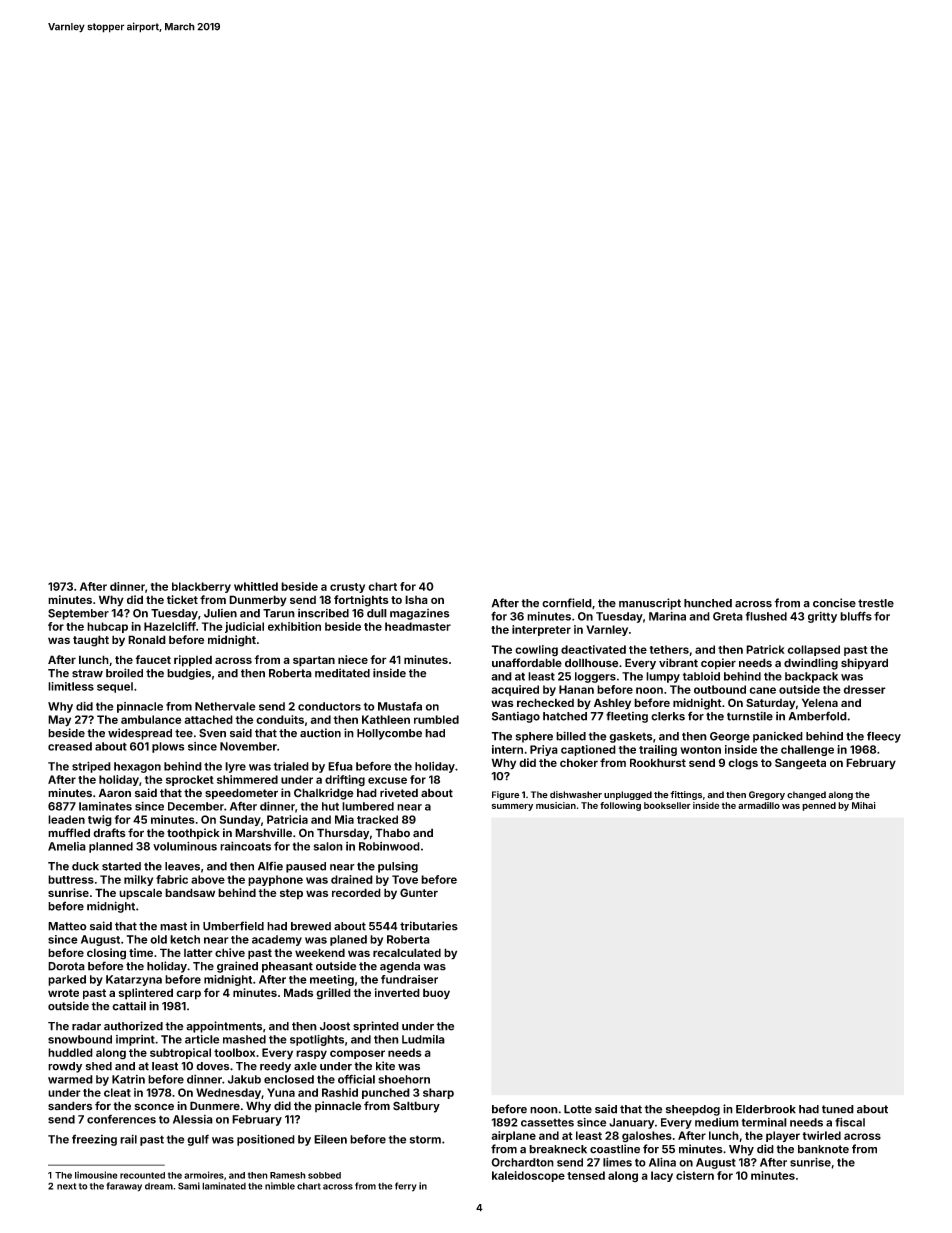 This image has width=952, height=1233. I want to click on dollhouse, so click(591, 663).
